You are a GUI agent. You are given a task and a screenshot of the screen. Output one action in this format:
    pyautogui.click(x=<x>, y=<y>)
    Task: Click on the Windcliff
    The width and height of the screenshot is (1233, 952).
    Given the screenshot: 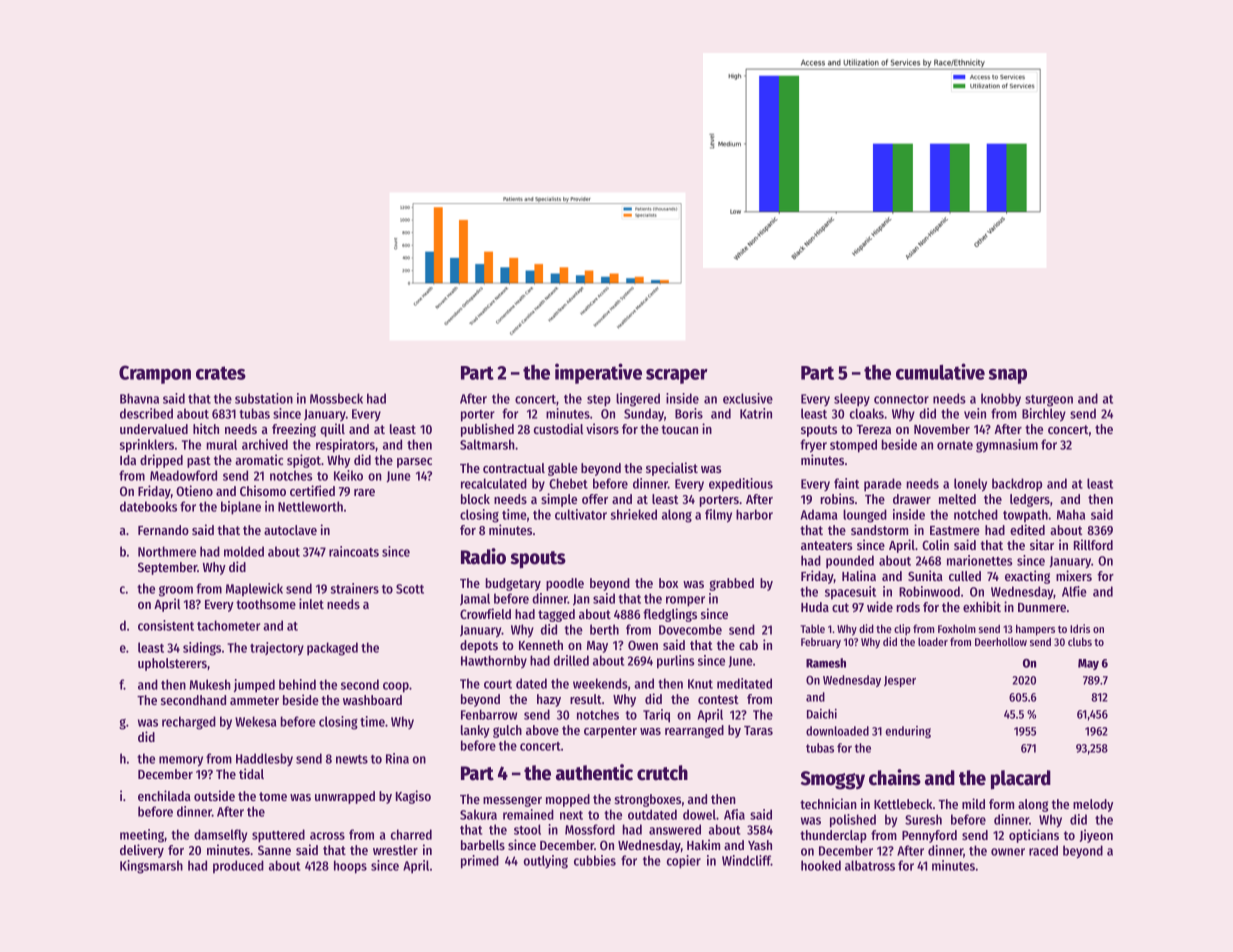 What is the action you would take?
    pyautogui.click(x=746, y=860)
